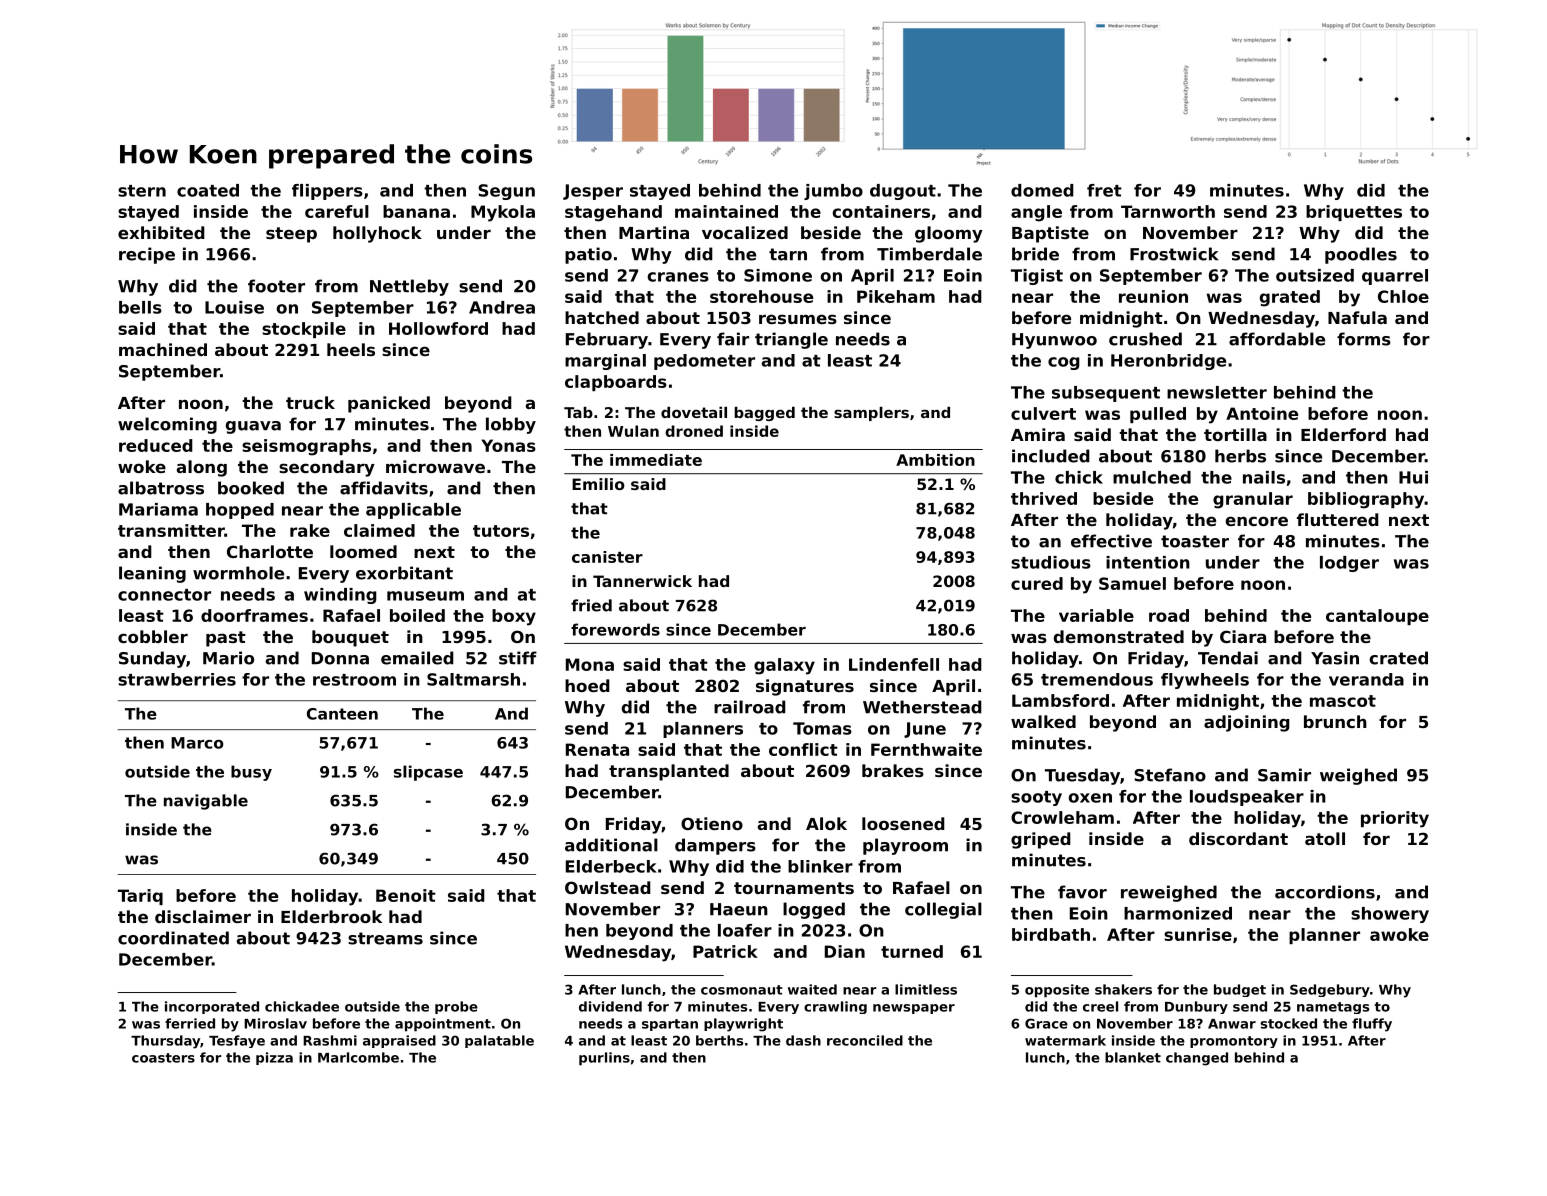  What do you see at coordinates (1228, 658) in the page?
I see `Tendai` at bounding box center [1228, 658].
